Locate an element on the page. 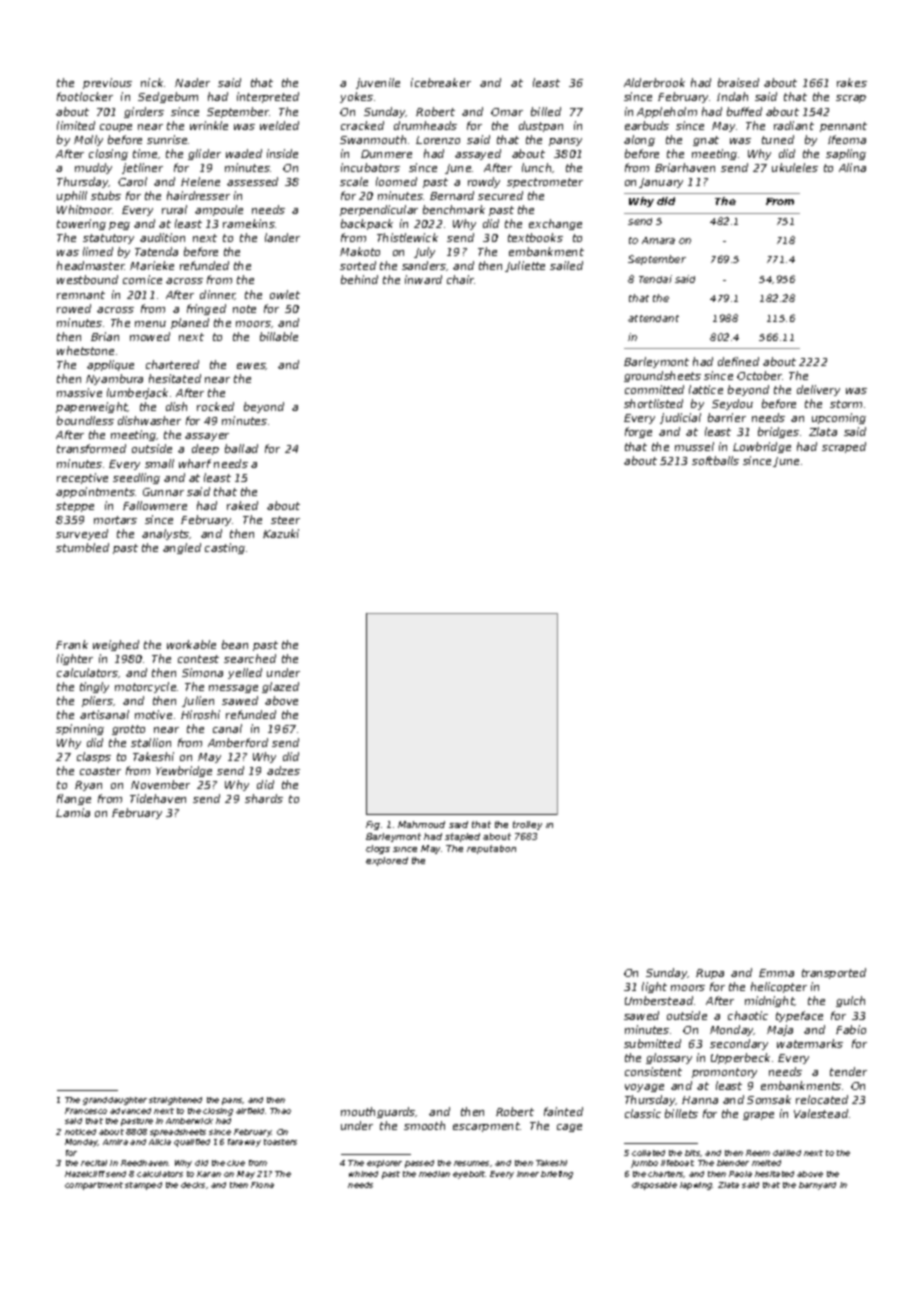 The height and width of the image is (1308, 924). limited is located at coordinates (76, 125).
